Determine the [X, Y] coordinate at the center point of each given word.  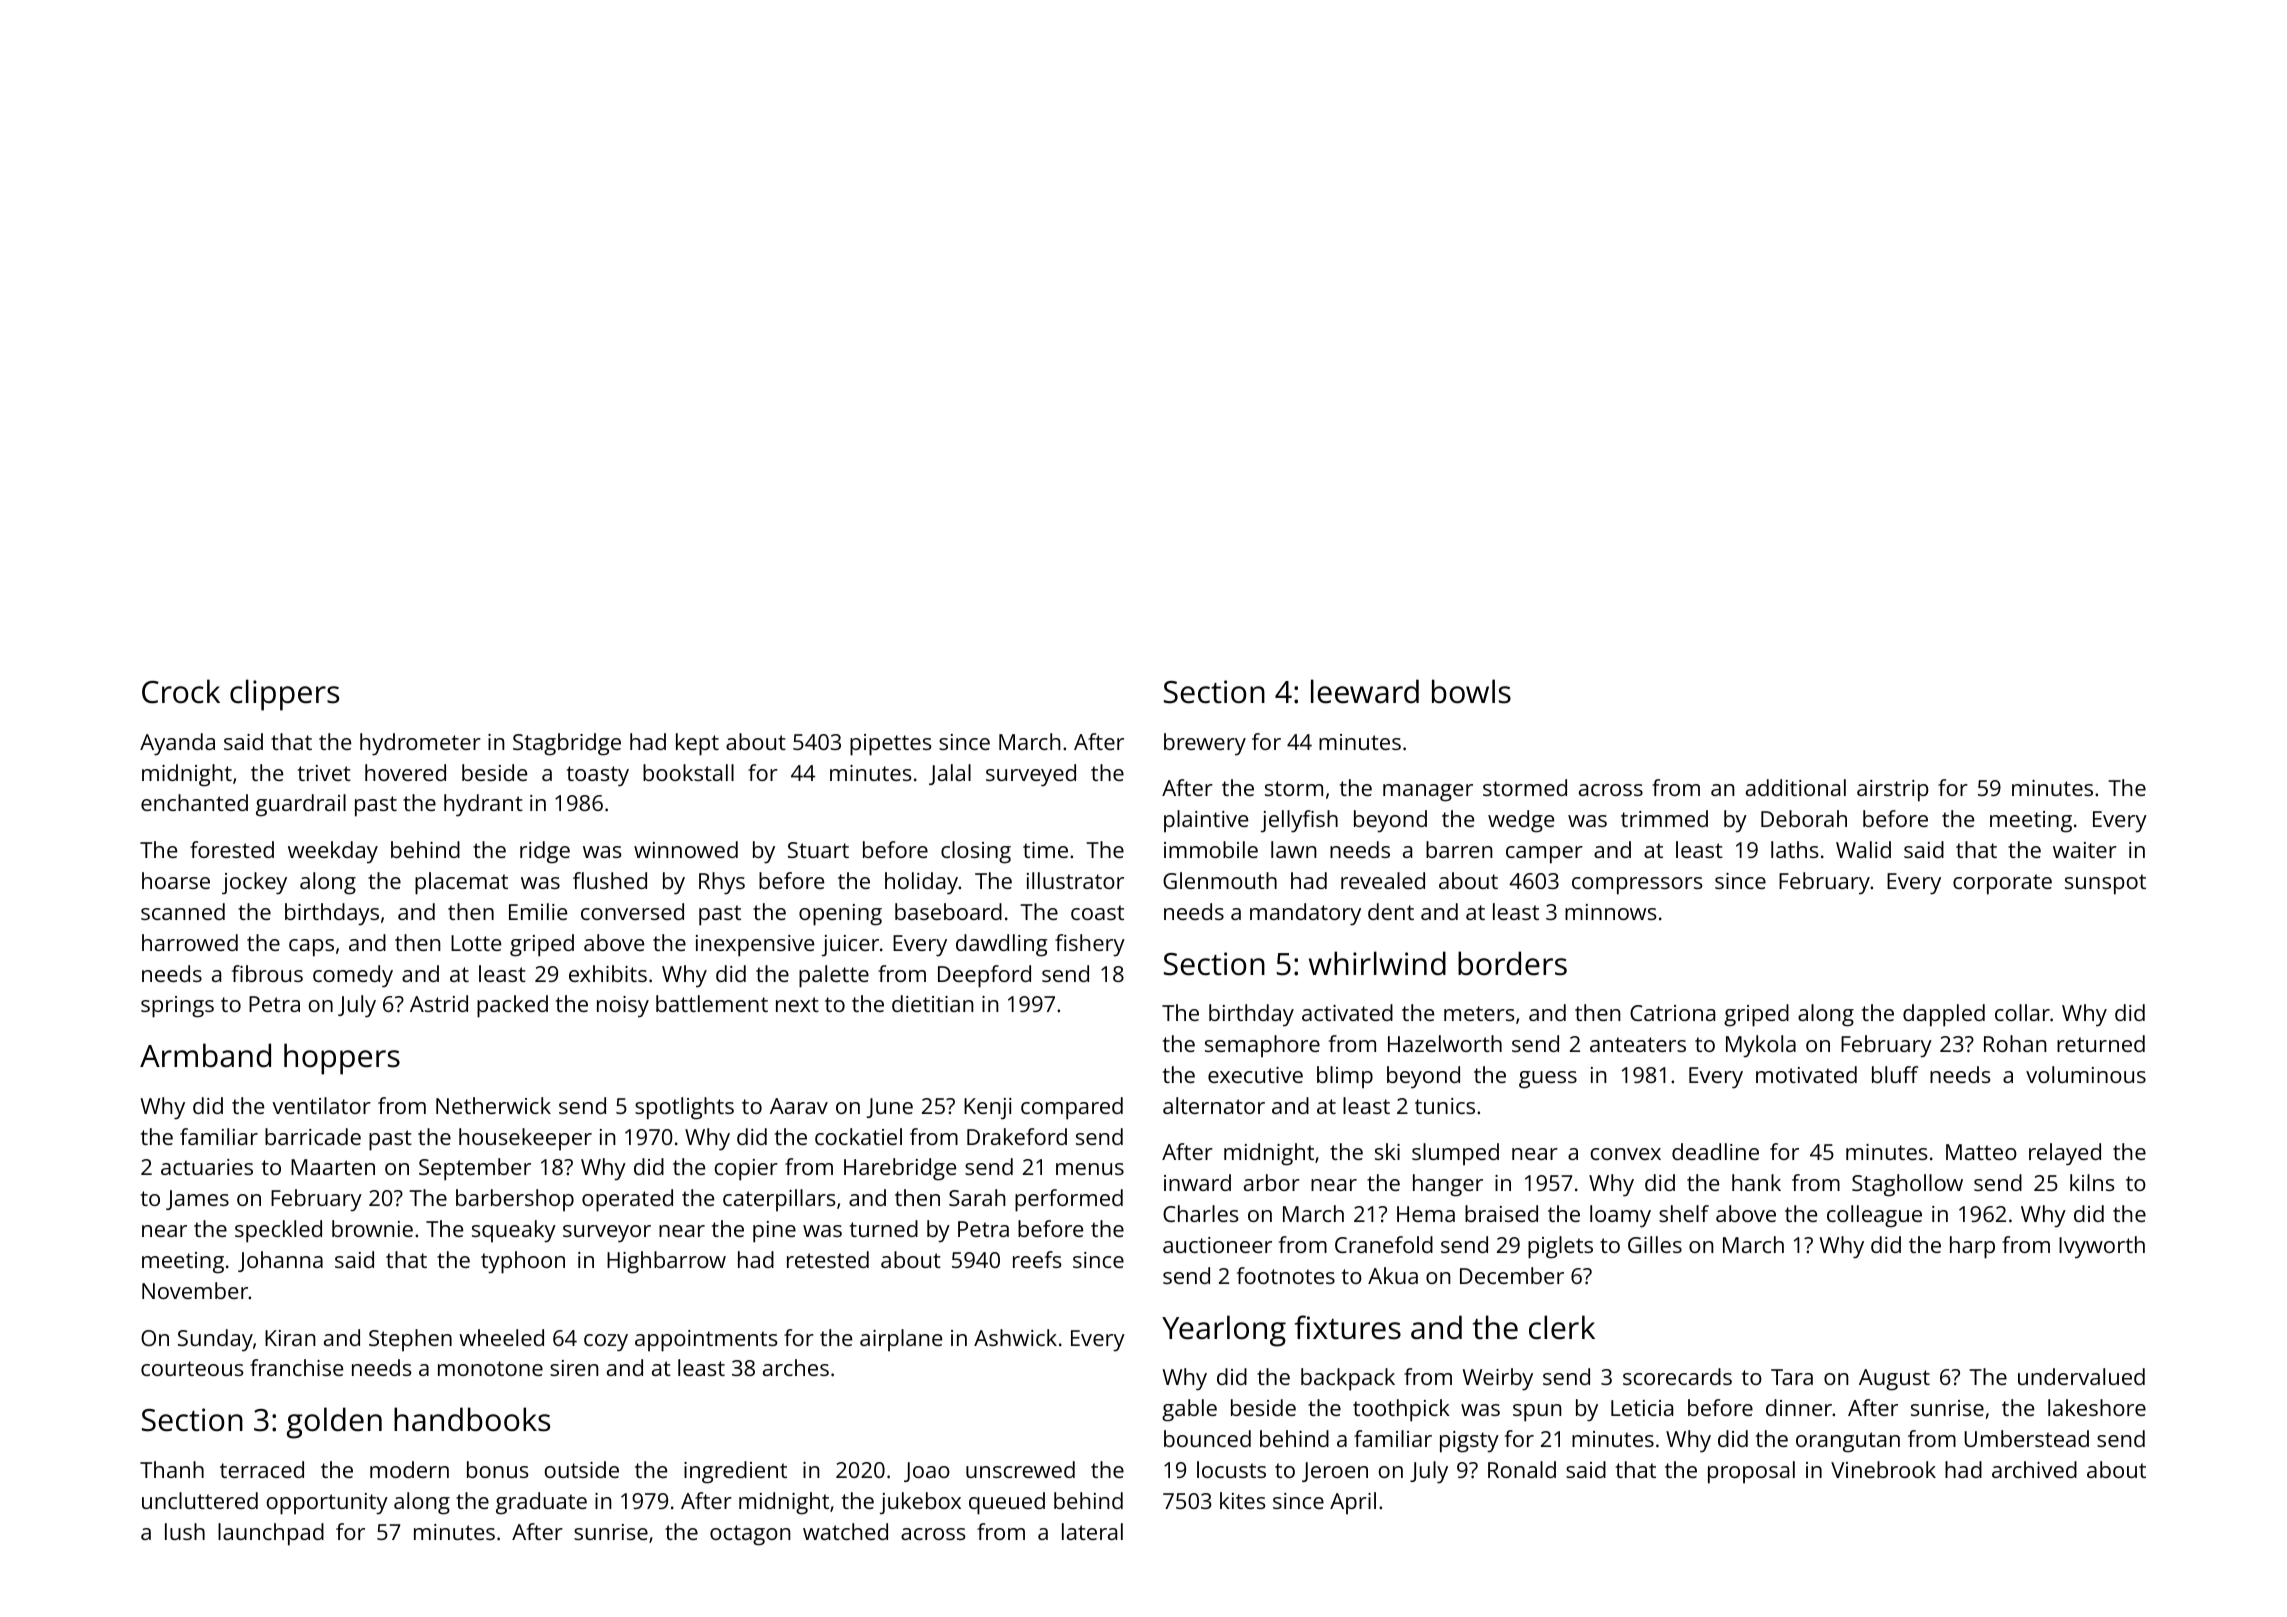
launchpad [271, 1534]
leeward [1365, 691]
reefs [1037, 1259]
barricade [313, 1136]
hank [1756, 1182]
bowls [1471, 691]
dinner [1799, 1407]
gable [1189, 1410]
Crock [181, 691]
